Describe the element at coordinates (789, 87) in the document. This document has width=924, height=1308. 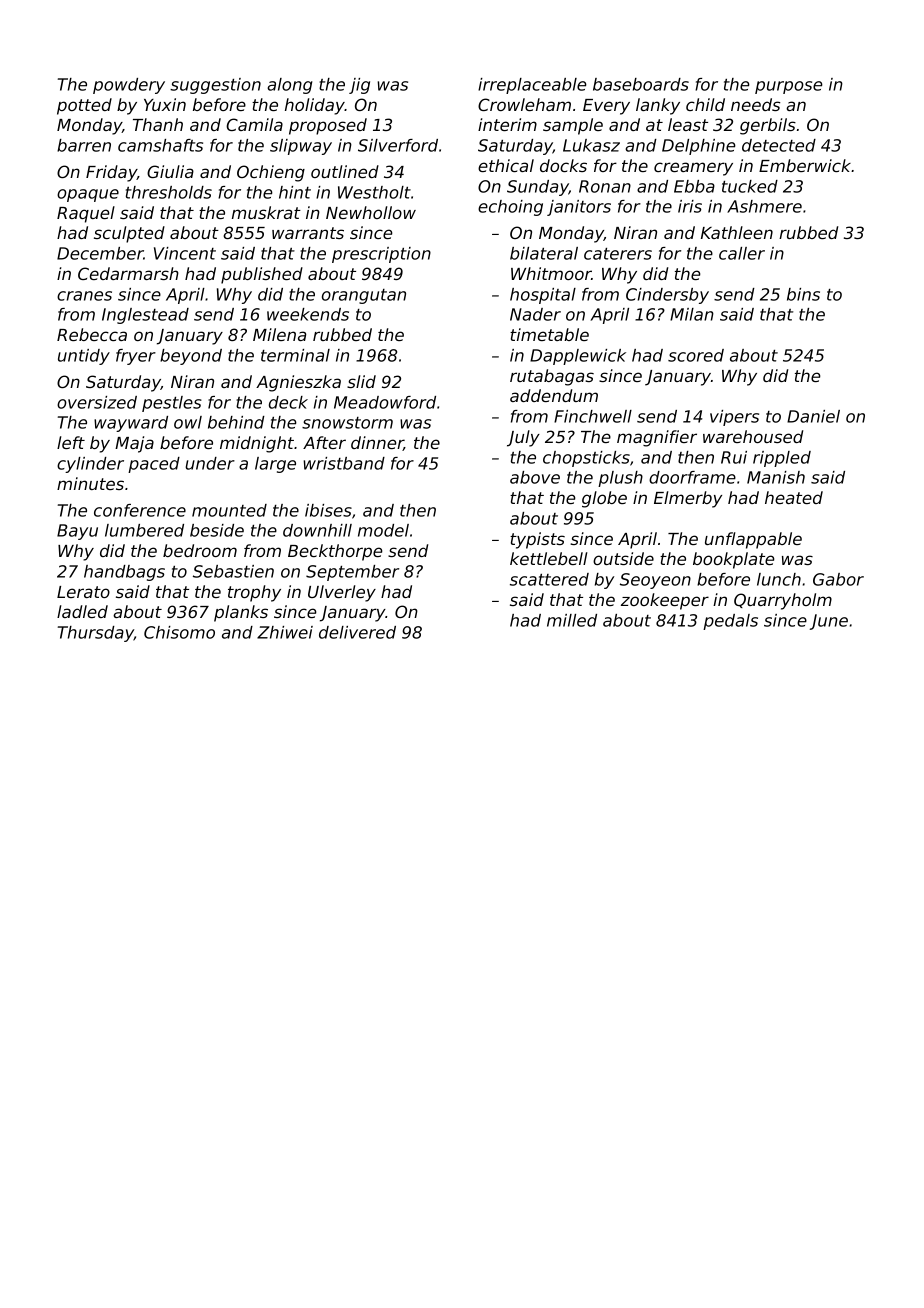
I see `purpose` at that location.
